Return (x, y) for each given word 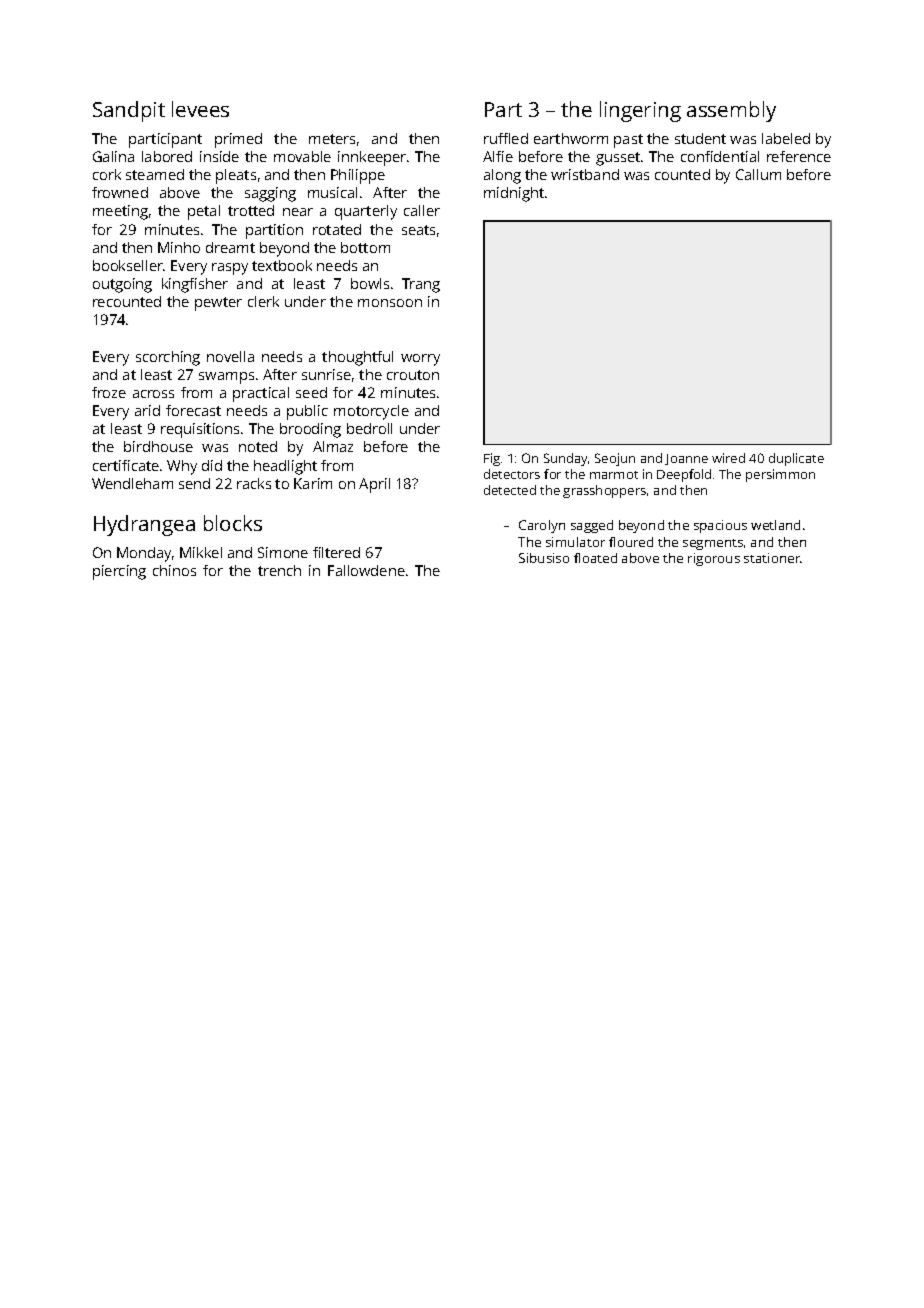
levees (200, 109)
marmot (614, 475)
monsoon (390, 303)
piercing (119, 572)
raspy (230, 269)
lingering (640, 111)
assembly (731, 111)
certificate (126, 465)
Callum (758, 174)
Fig (492, 459)
